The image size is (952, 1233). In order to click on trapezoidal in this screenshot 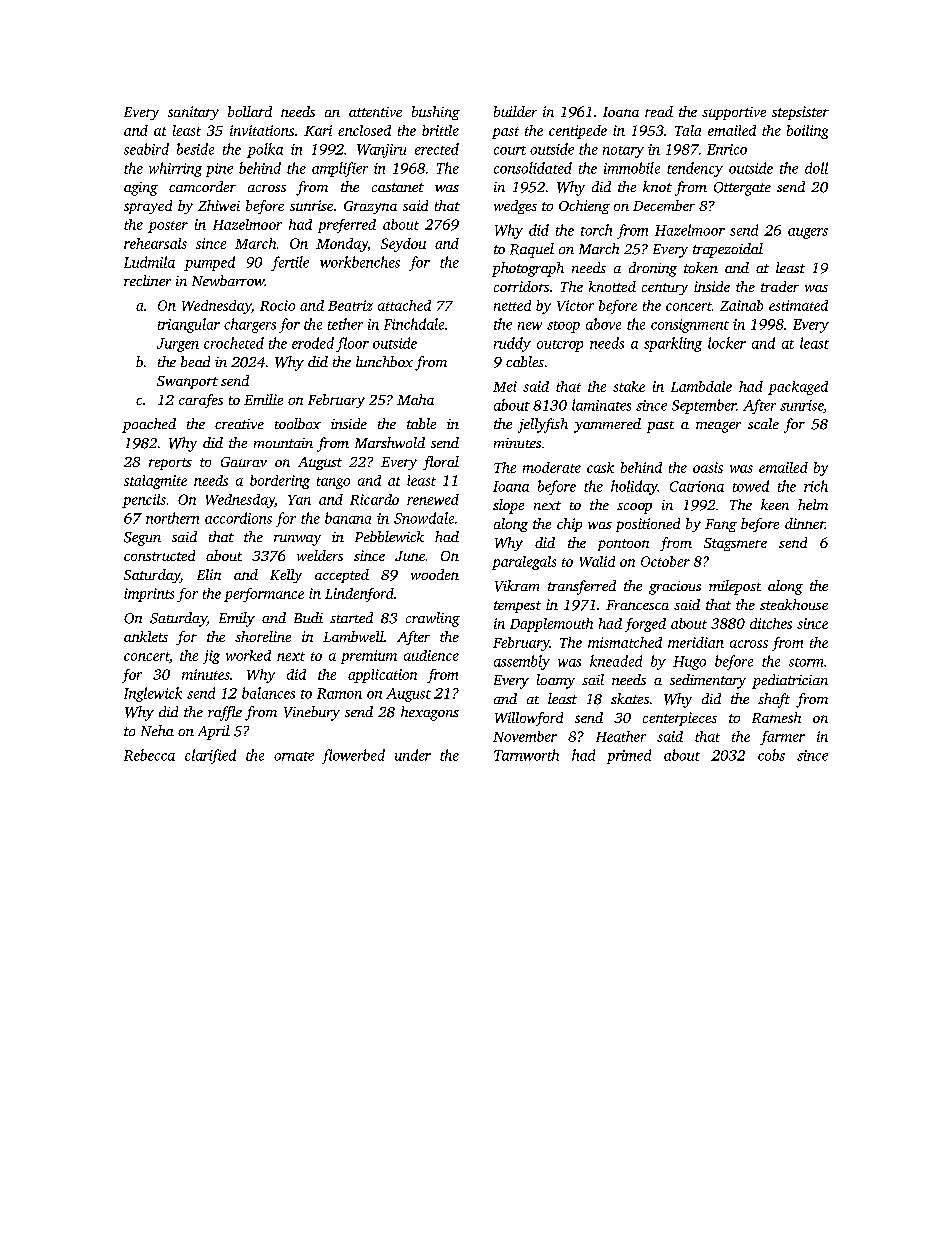, I will do `click(728, 250)`.
